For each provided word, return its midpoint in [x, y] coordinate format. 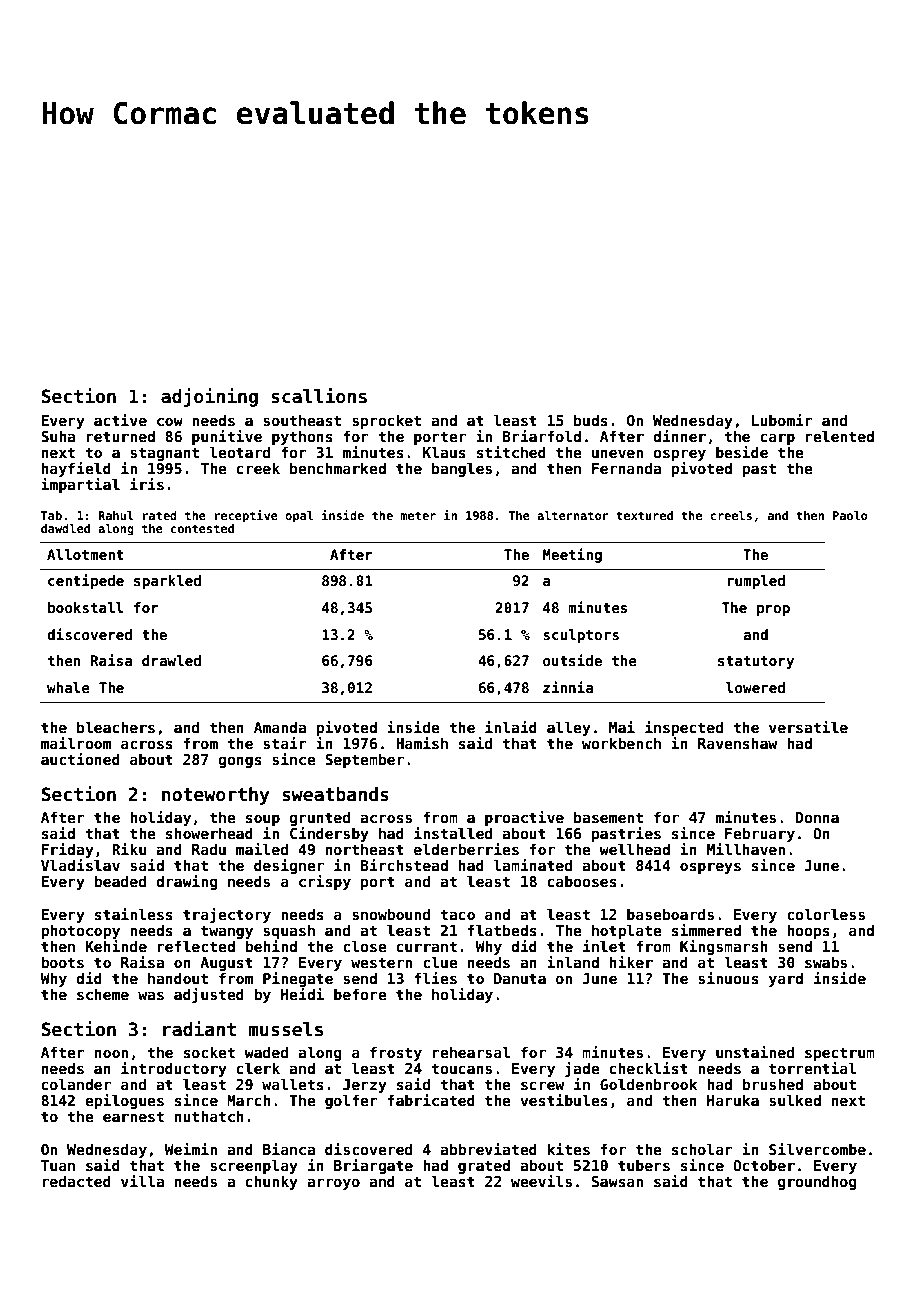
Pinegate [298, 979]
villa [142, 1181]
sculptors [581, 636]
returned [121, 436]
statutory [756, 662]
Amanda [280, 727]
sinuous [728, 978]
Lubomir [782, 420]
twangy [227, 932]
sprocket [386, 421]
